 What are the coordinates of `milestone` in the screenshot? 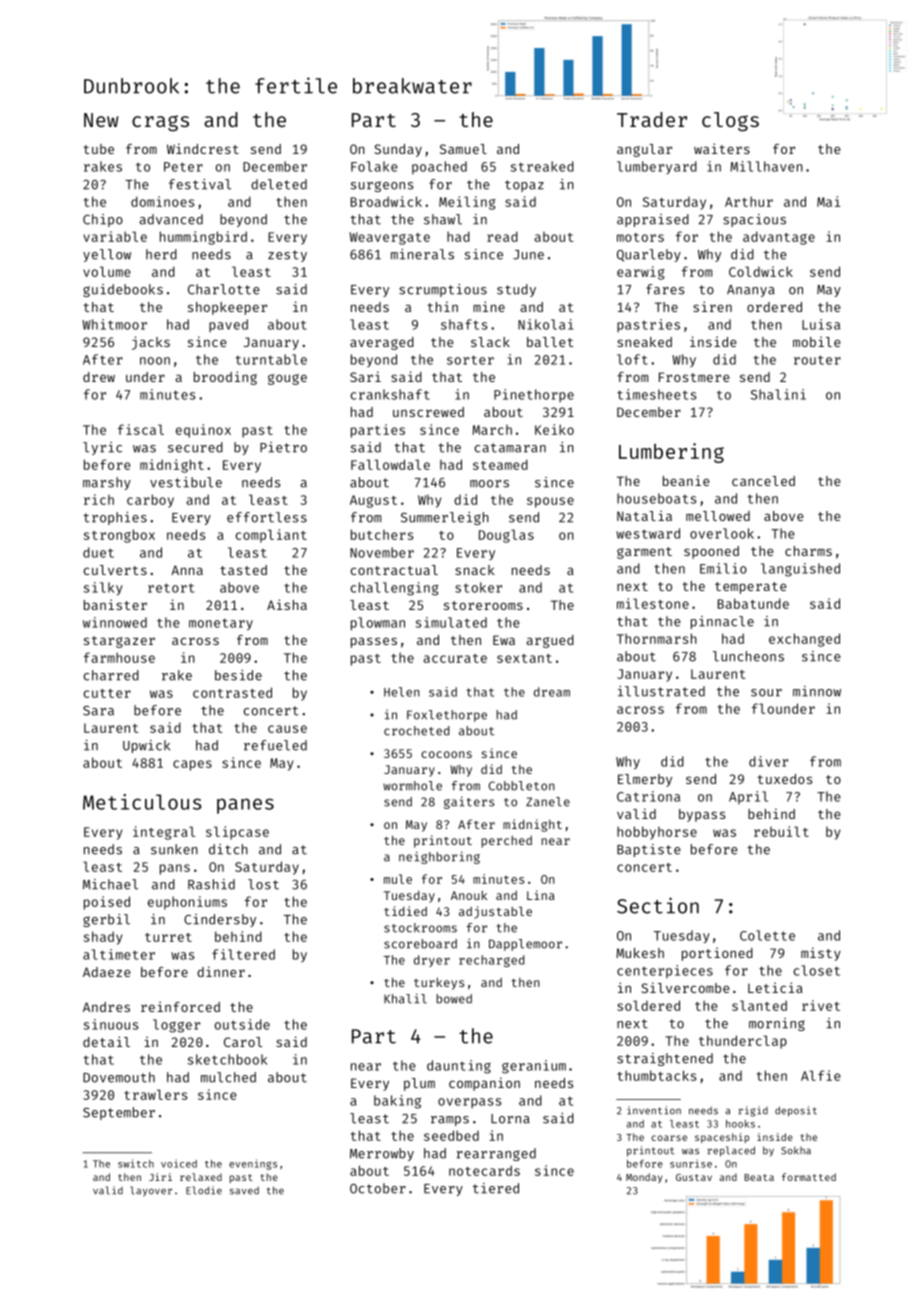 It's located at (653, 603).
